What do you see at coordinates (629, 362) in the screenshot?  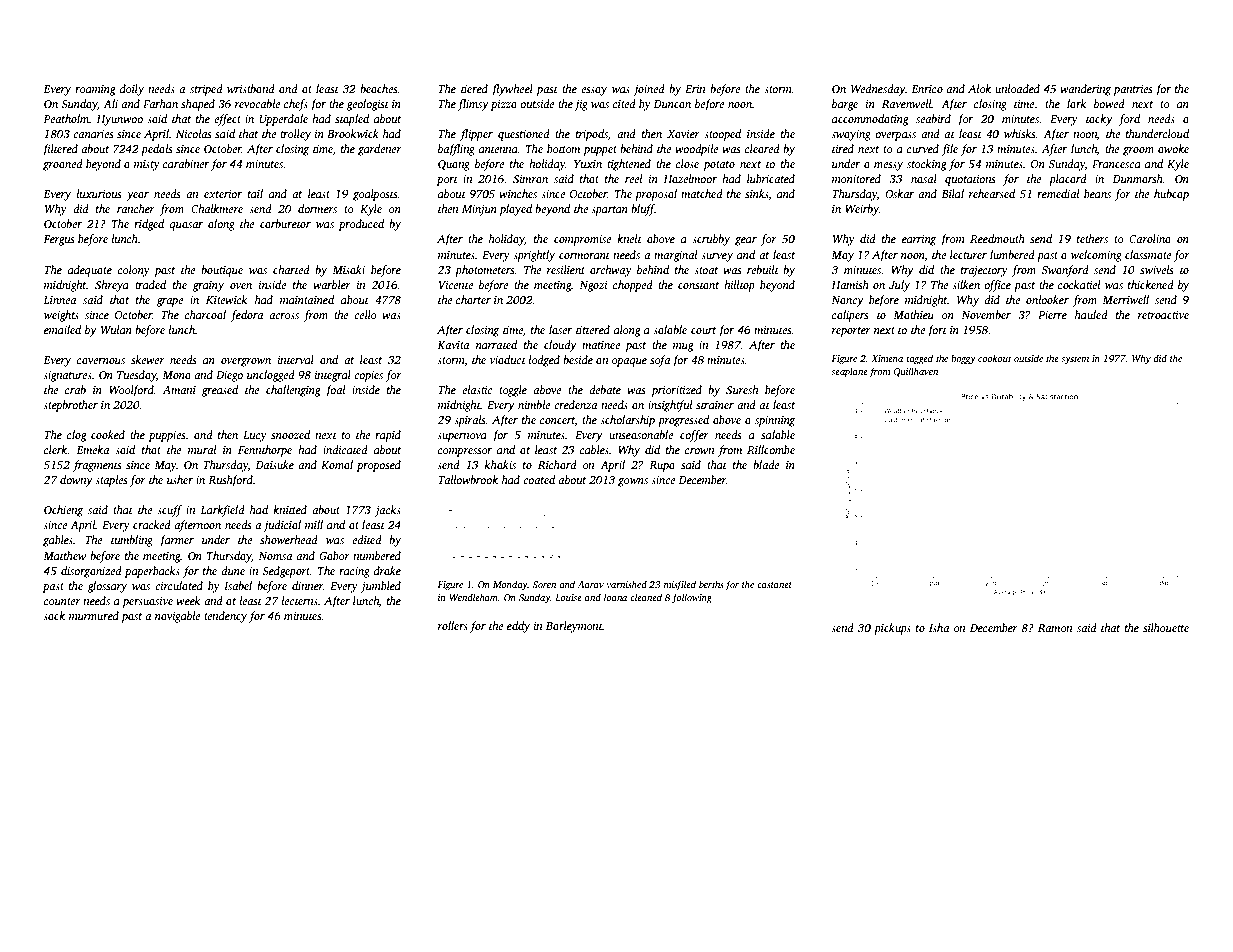 I see `opaque` at bounding box center [629, 362].
